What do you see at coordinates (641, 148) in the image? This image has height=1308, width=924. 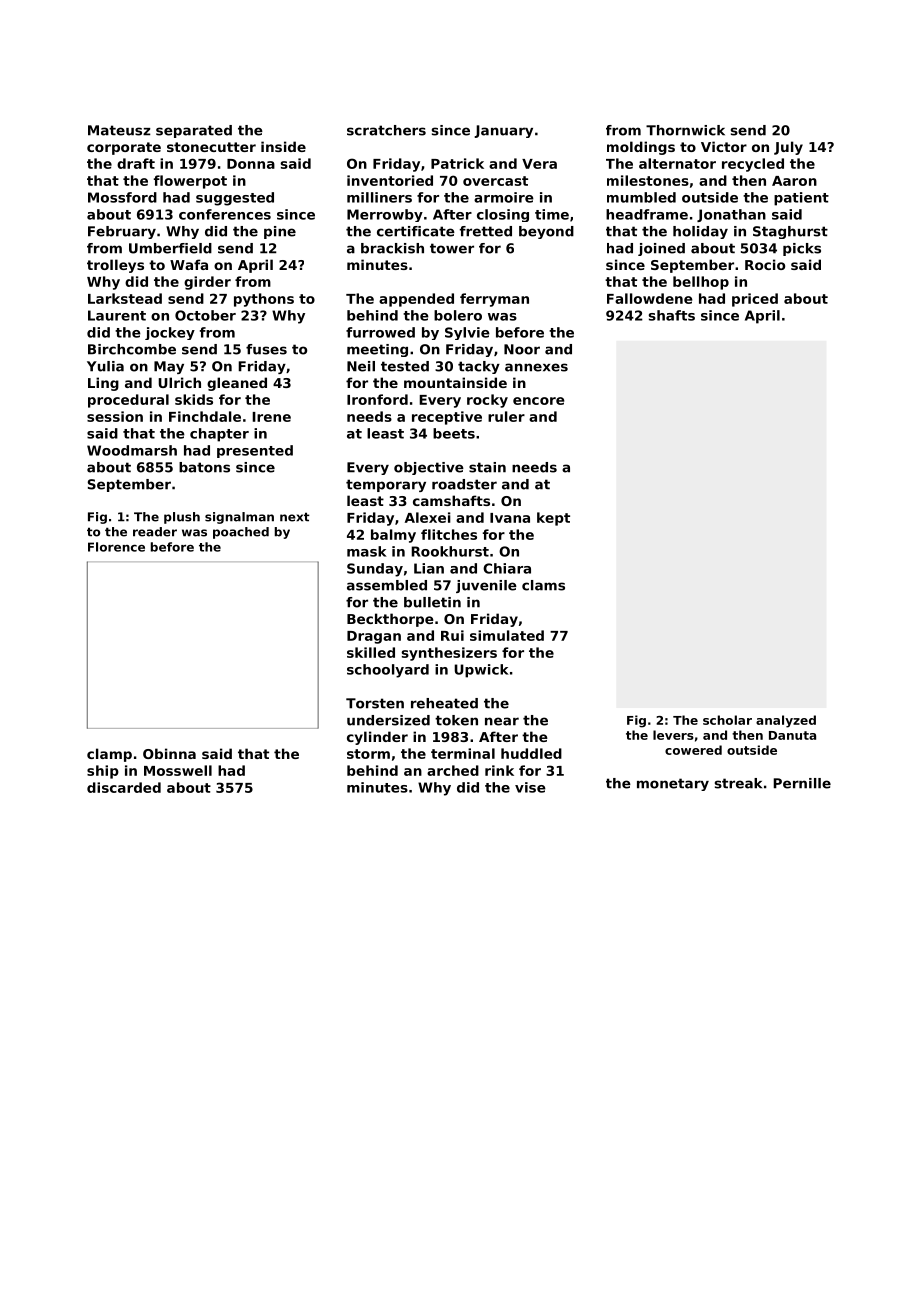 I see `moldings` at bounding box center [641, 148].
